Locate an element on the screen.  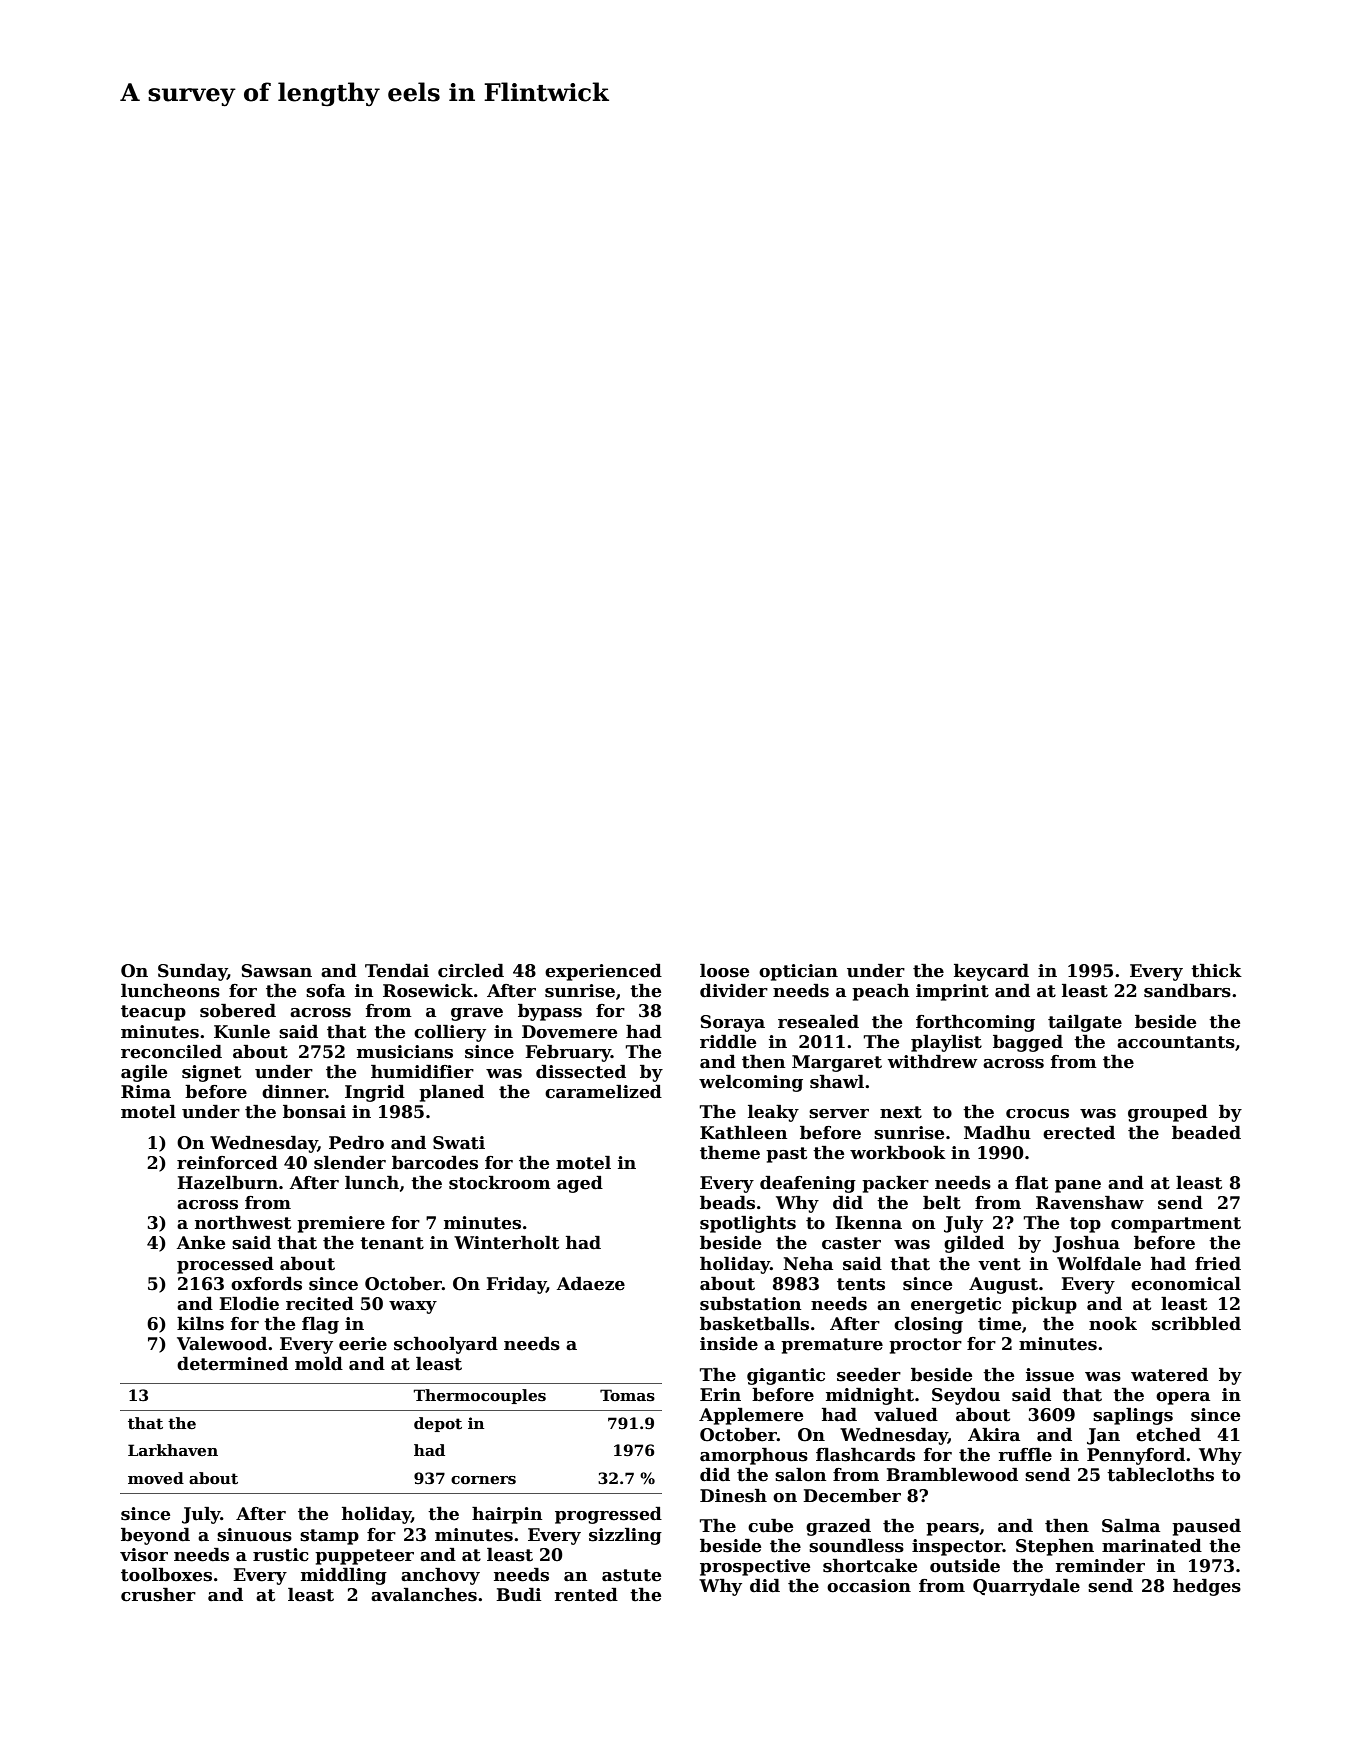
crocus is located at coordinates (1037, 1114).
